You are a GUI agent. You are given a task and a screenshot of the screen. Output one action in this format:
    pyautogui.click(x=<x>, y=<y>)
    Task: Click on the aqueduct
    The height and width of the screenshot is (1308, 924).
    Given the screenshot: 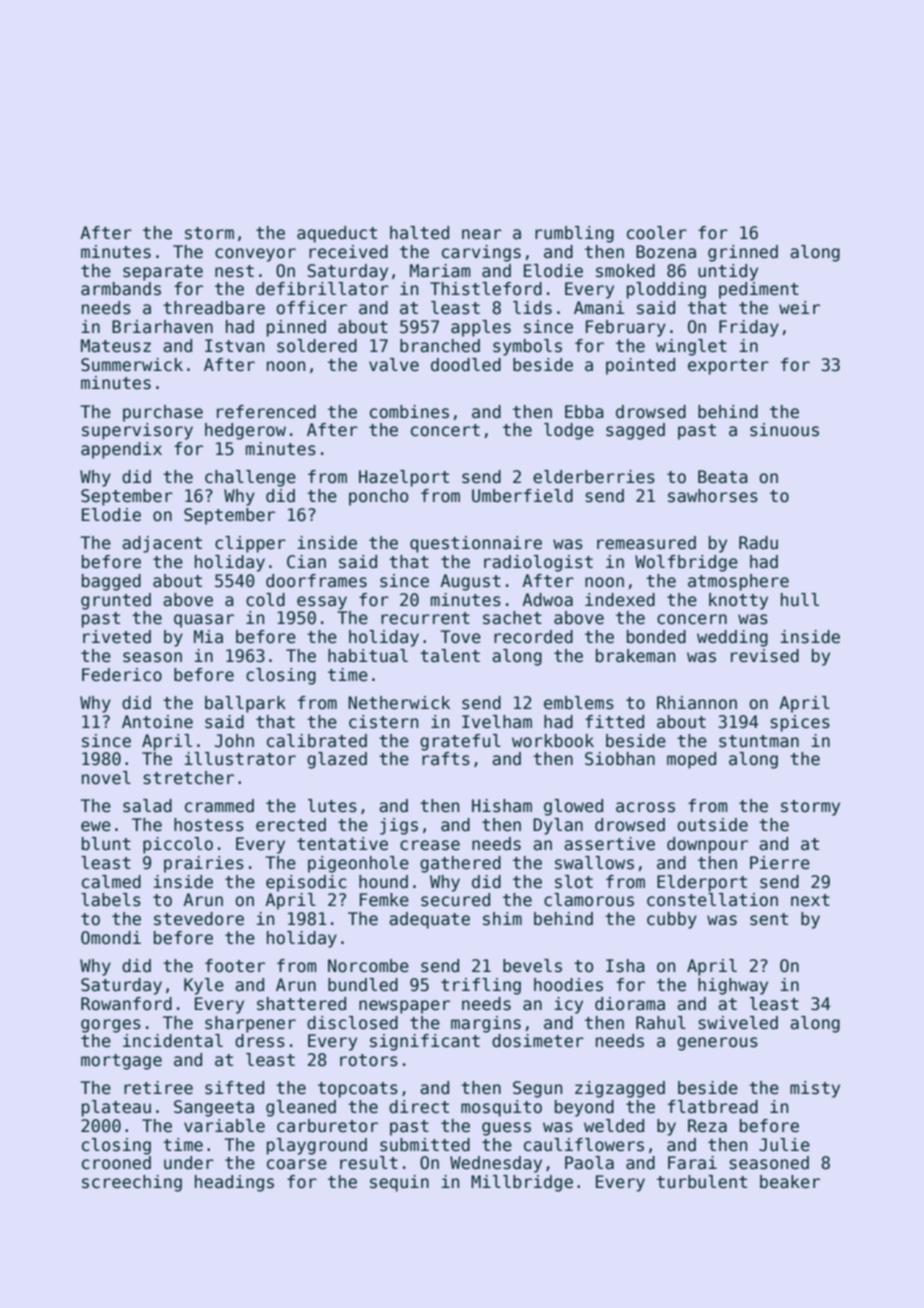 What is the action you would take?
    pyautogui.click(x=337, y=234)
